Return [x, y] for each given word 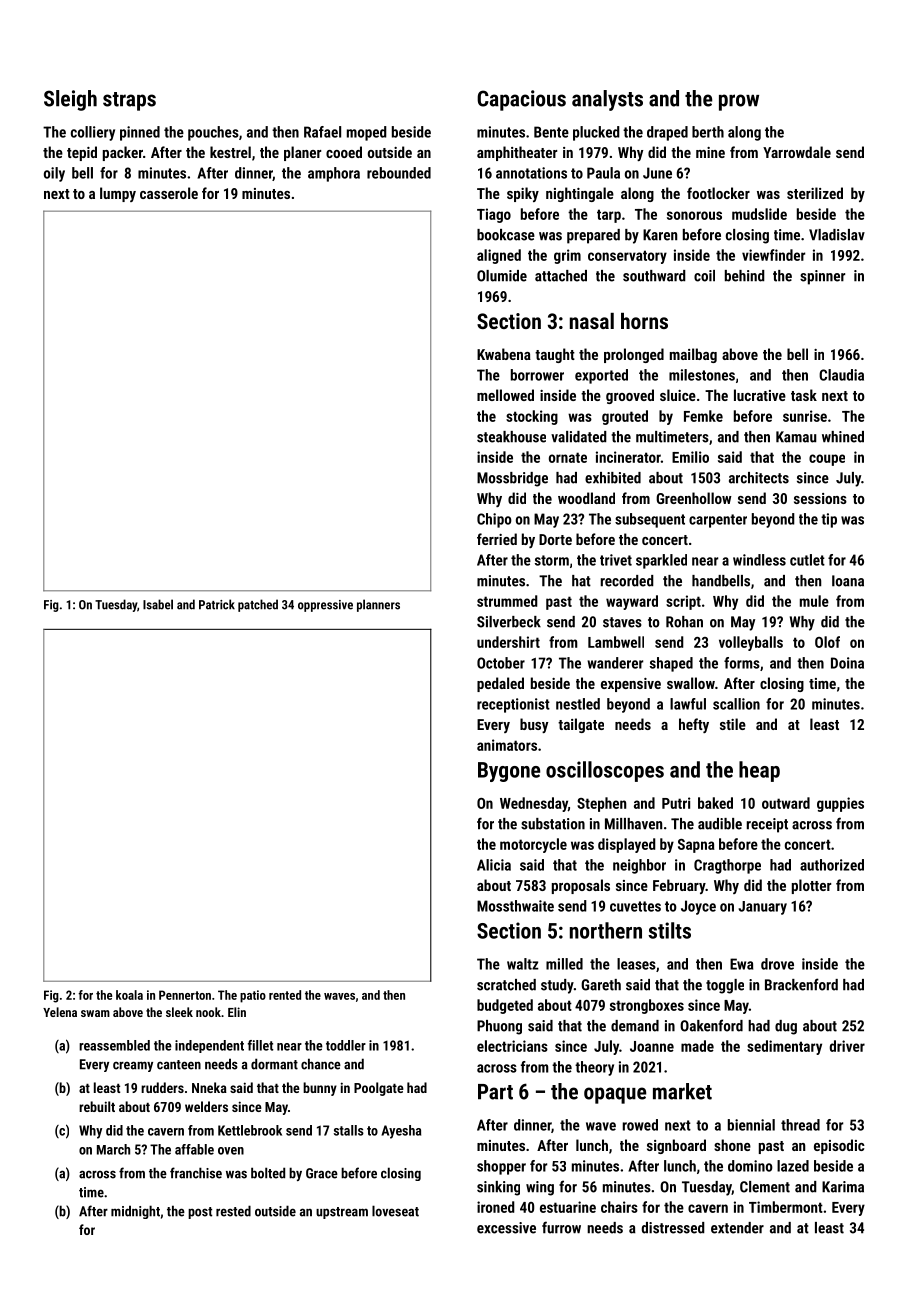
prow [739, 102]
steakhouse [511, 437]
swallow [691, 683]
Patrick [217, 604]
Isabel [158, 604]
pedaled [500, 684]
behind [745, 276]
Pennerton [185, 995]
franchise [196, 1173]
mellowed [505, 395]
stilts [669, 930]
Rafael [322, 132]
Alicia [494, 865]
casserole [169, 193]
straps [129, 101]
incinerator [628, 457]
